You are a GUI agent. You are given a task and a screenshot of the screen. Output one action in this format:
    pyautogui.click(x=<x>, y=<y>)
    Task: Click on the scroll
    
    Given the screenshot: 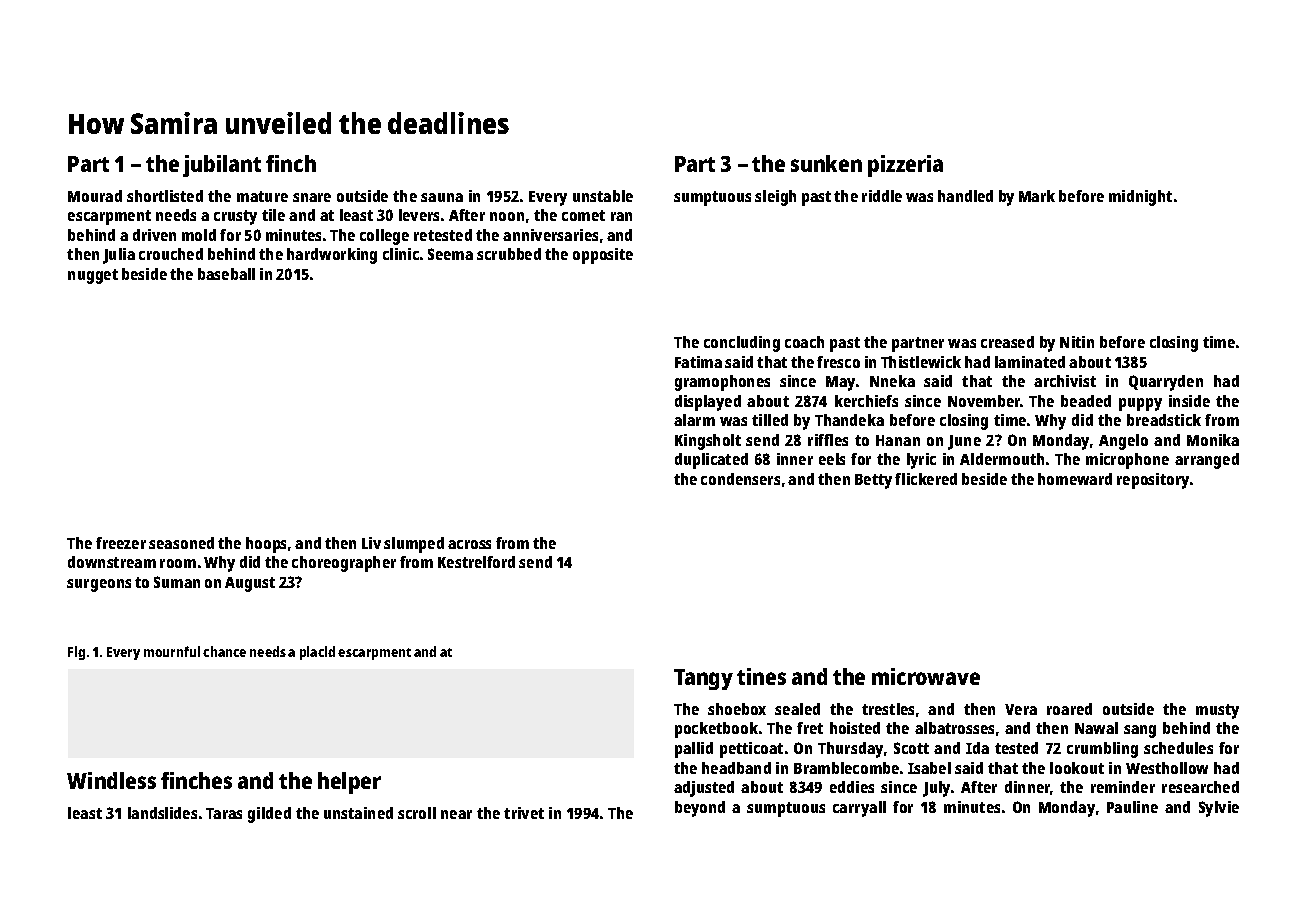 What is the action you would take?
    pyautogui.click(x=417, y=813)
